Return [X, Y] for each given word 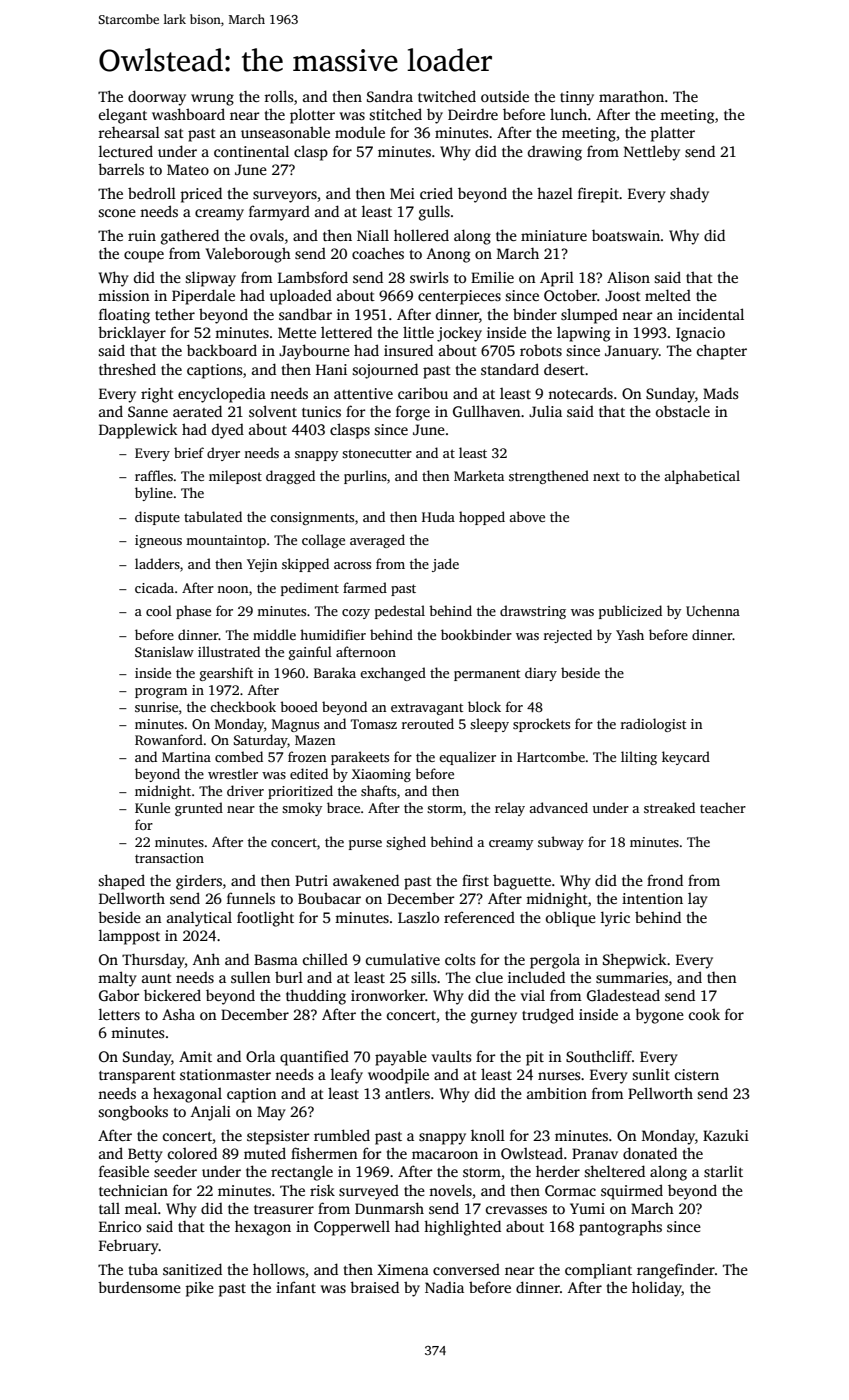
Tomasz [374, 724]
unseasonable [285, 132]
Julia [545, 411]
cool [159, 610]
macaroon [445, 1155]
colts [460, 959]
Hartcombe [551, 756]
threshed [127, 369]
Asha [178, 1014]
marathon [631, 96]
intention [652, 898]
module [360, 132]
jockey [459, 334]
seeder [175, 1171]
